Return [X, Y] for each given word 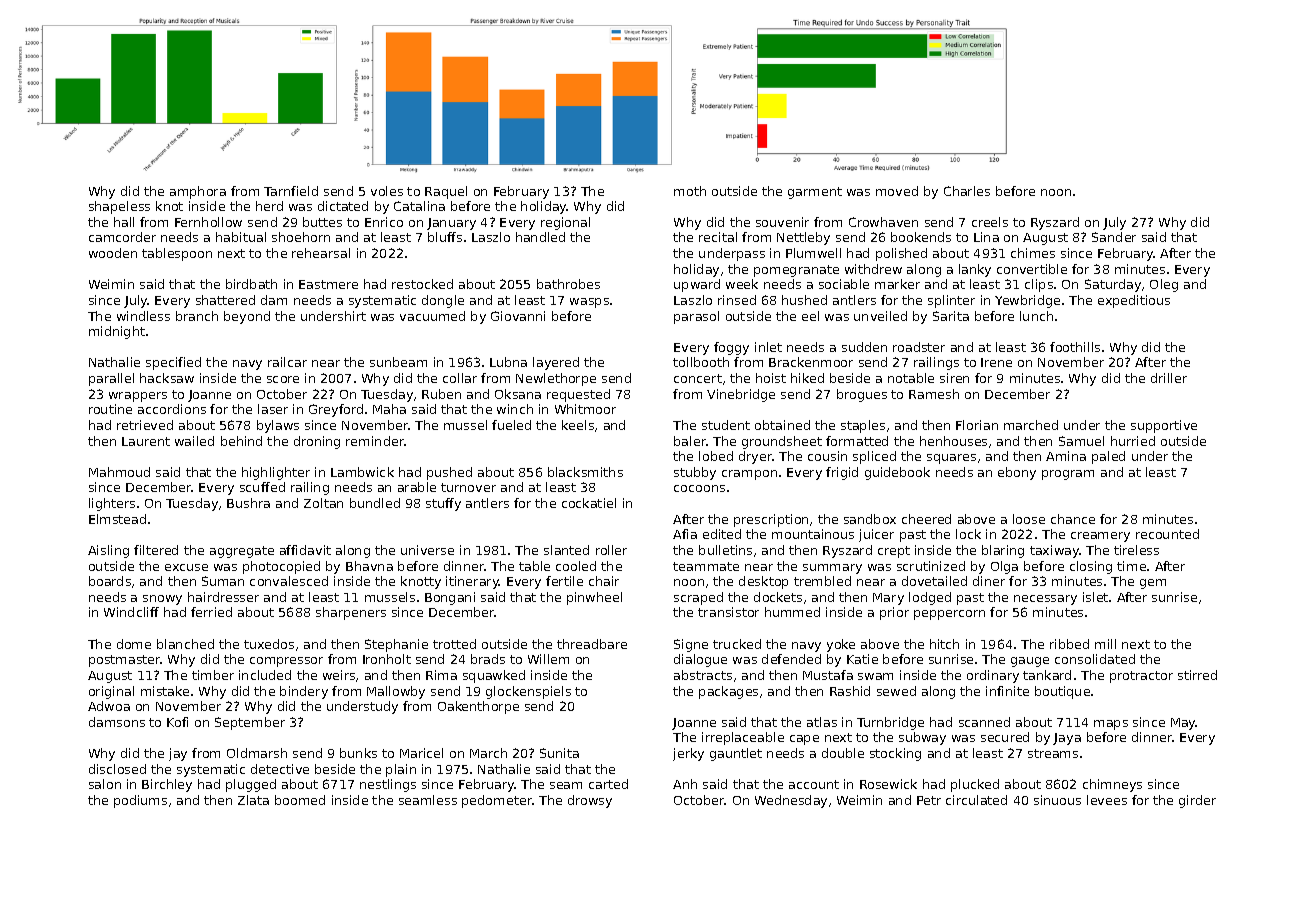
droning [317, 442]
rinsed [737, 300]
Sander [1114, 237]
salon [105, 784]
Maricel [421, 753]
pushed [449, 473]
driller [1169, 378]
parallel [111, 379]
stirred [1197, 675]
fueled [511, 425]
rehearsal [321, 253]
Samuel [1081, 441]
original [111, 692]
